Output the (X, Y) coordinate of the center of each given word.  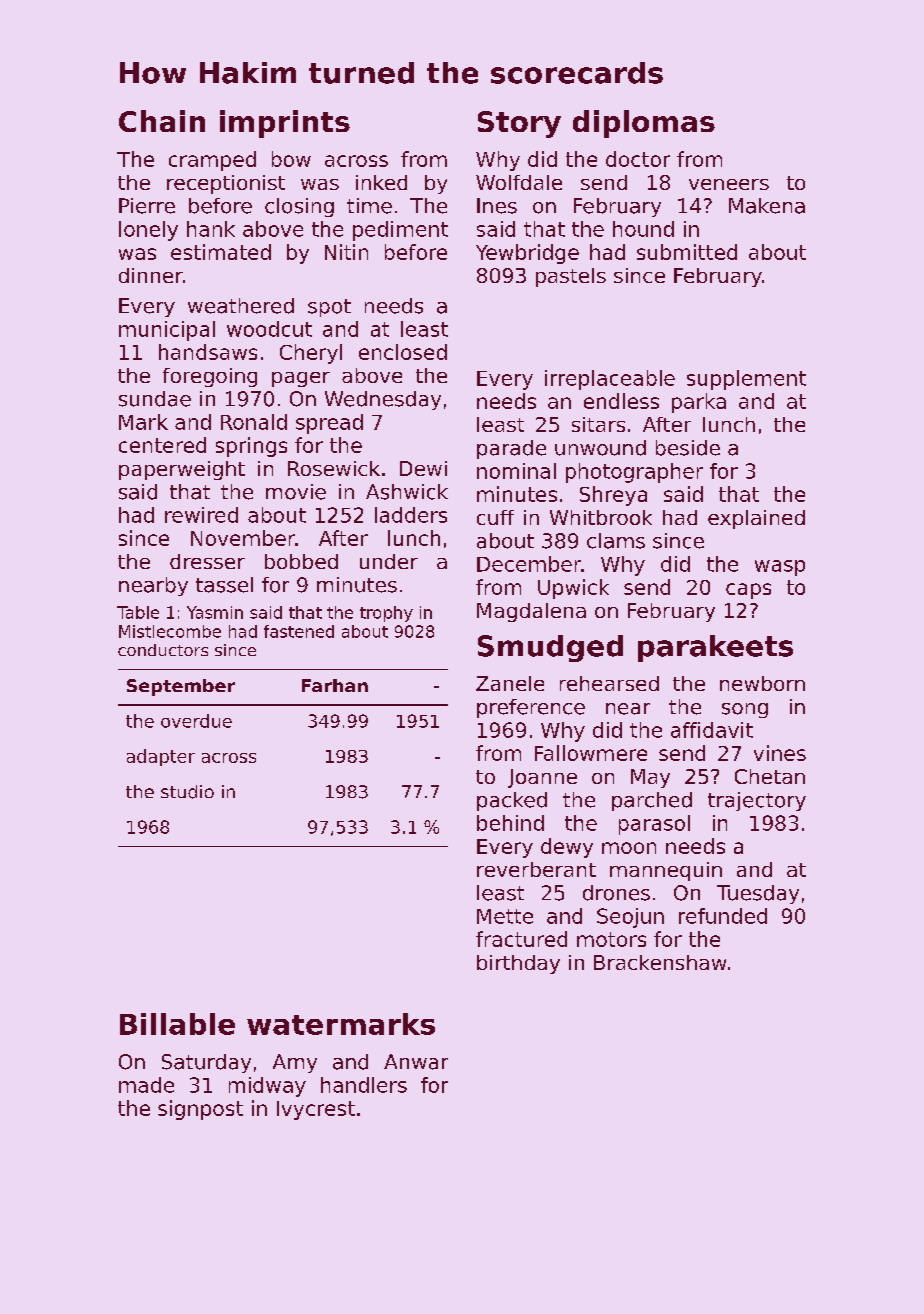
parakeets (715, 648)
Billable (177, 1024)
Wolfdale (519, 182)
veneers (729, 184)
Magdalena (531, 612)
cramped (212, 161)
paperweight (182, 470)
